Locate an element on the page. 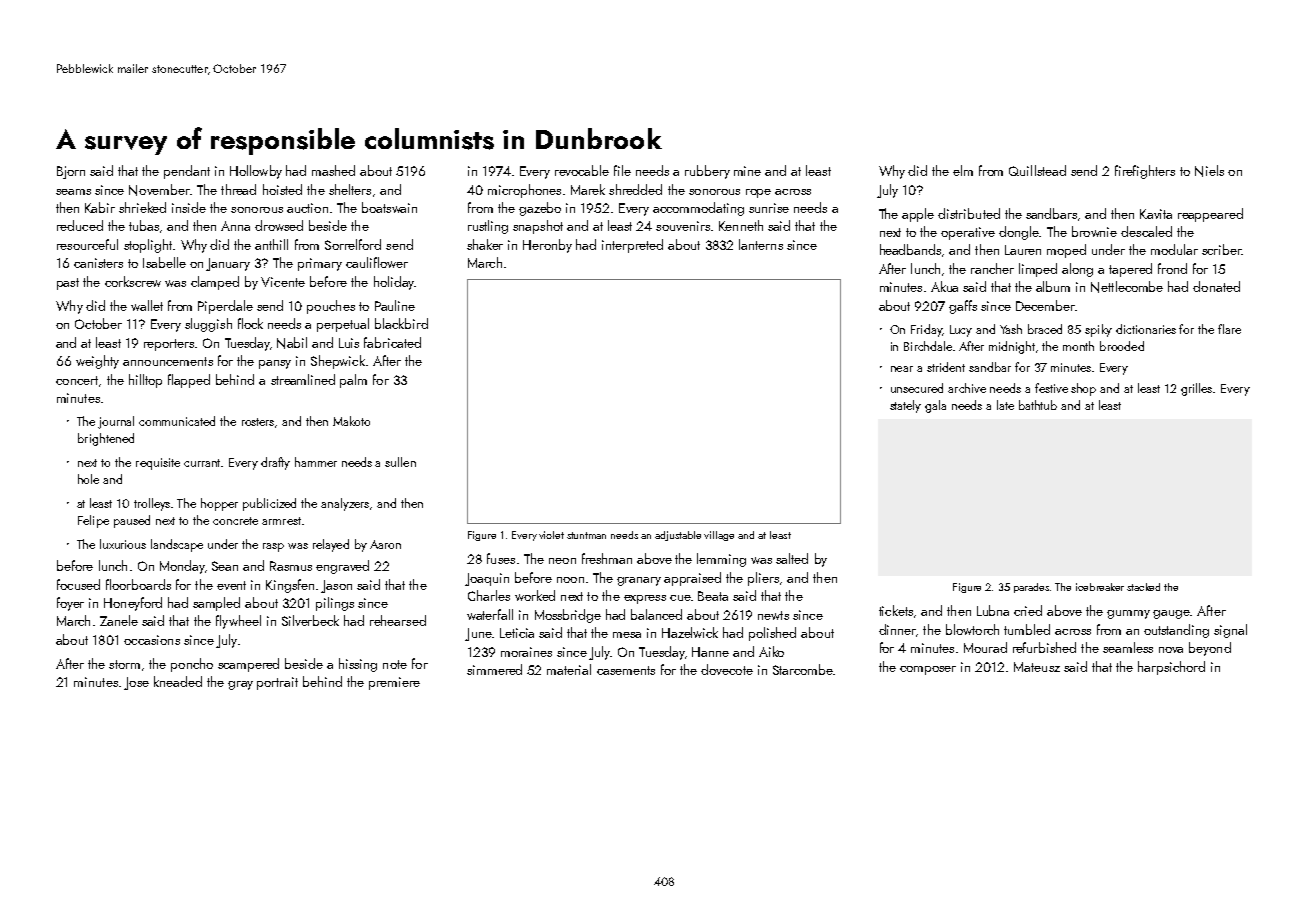 The image size is (1308, 924). Jose is located at coordinates (136, 683).
